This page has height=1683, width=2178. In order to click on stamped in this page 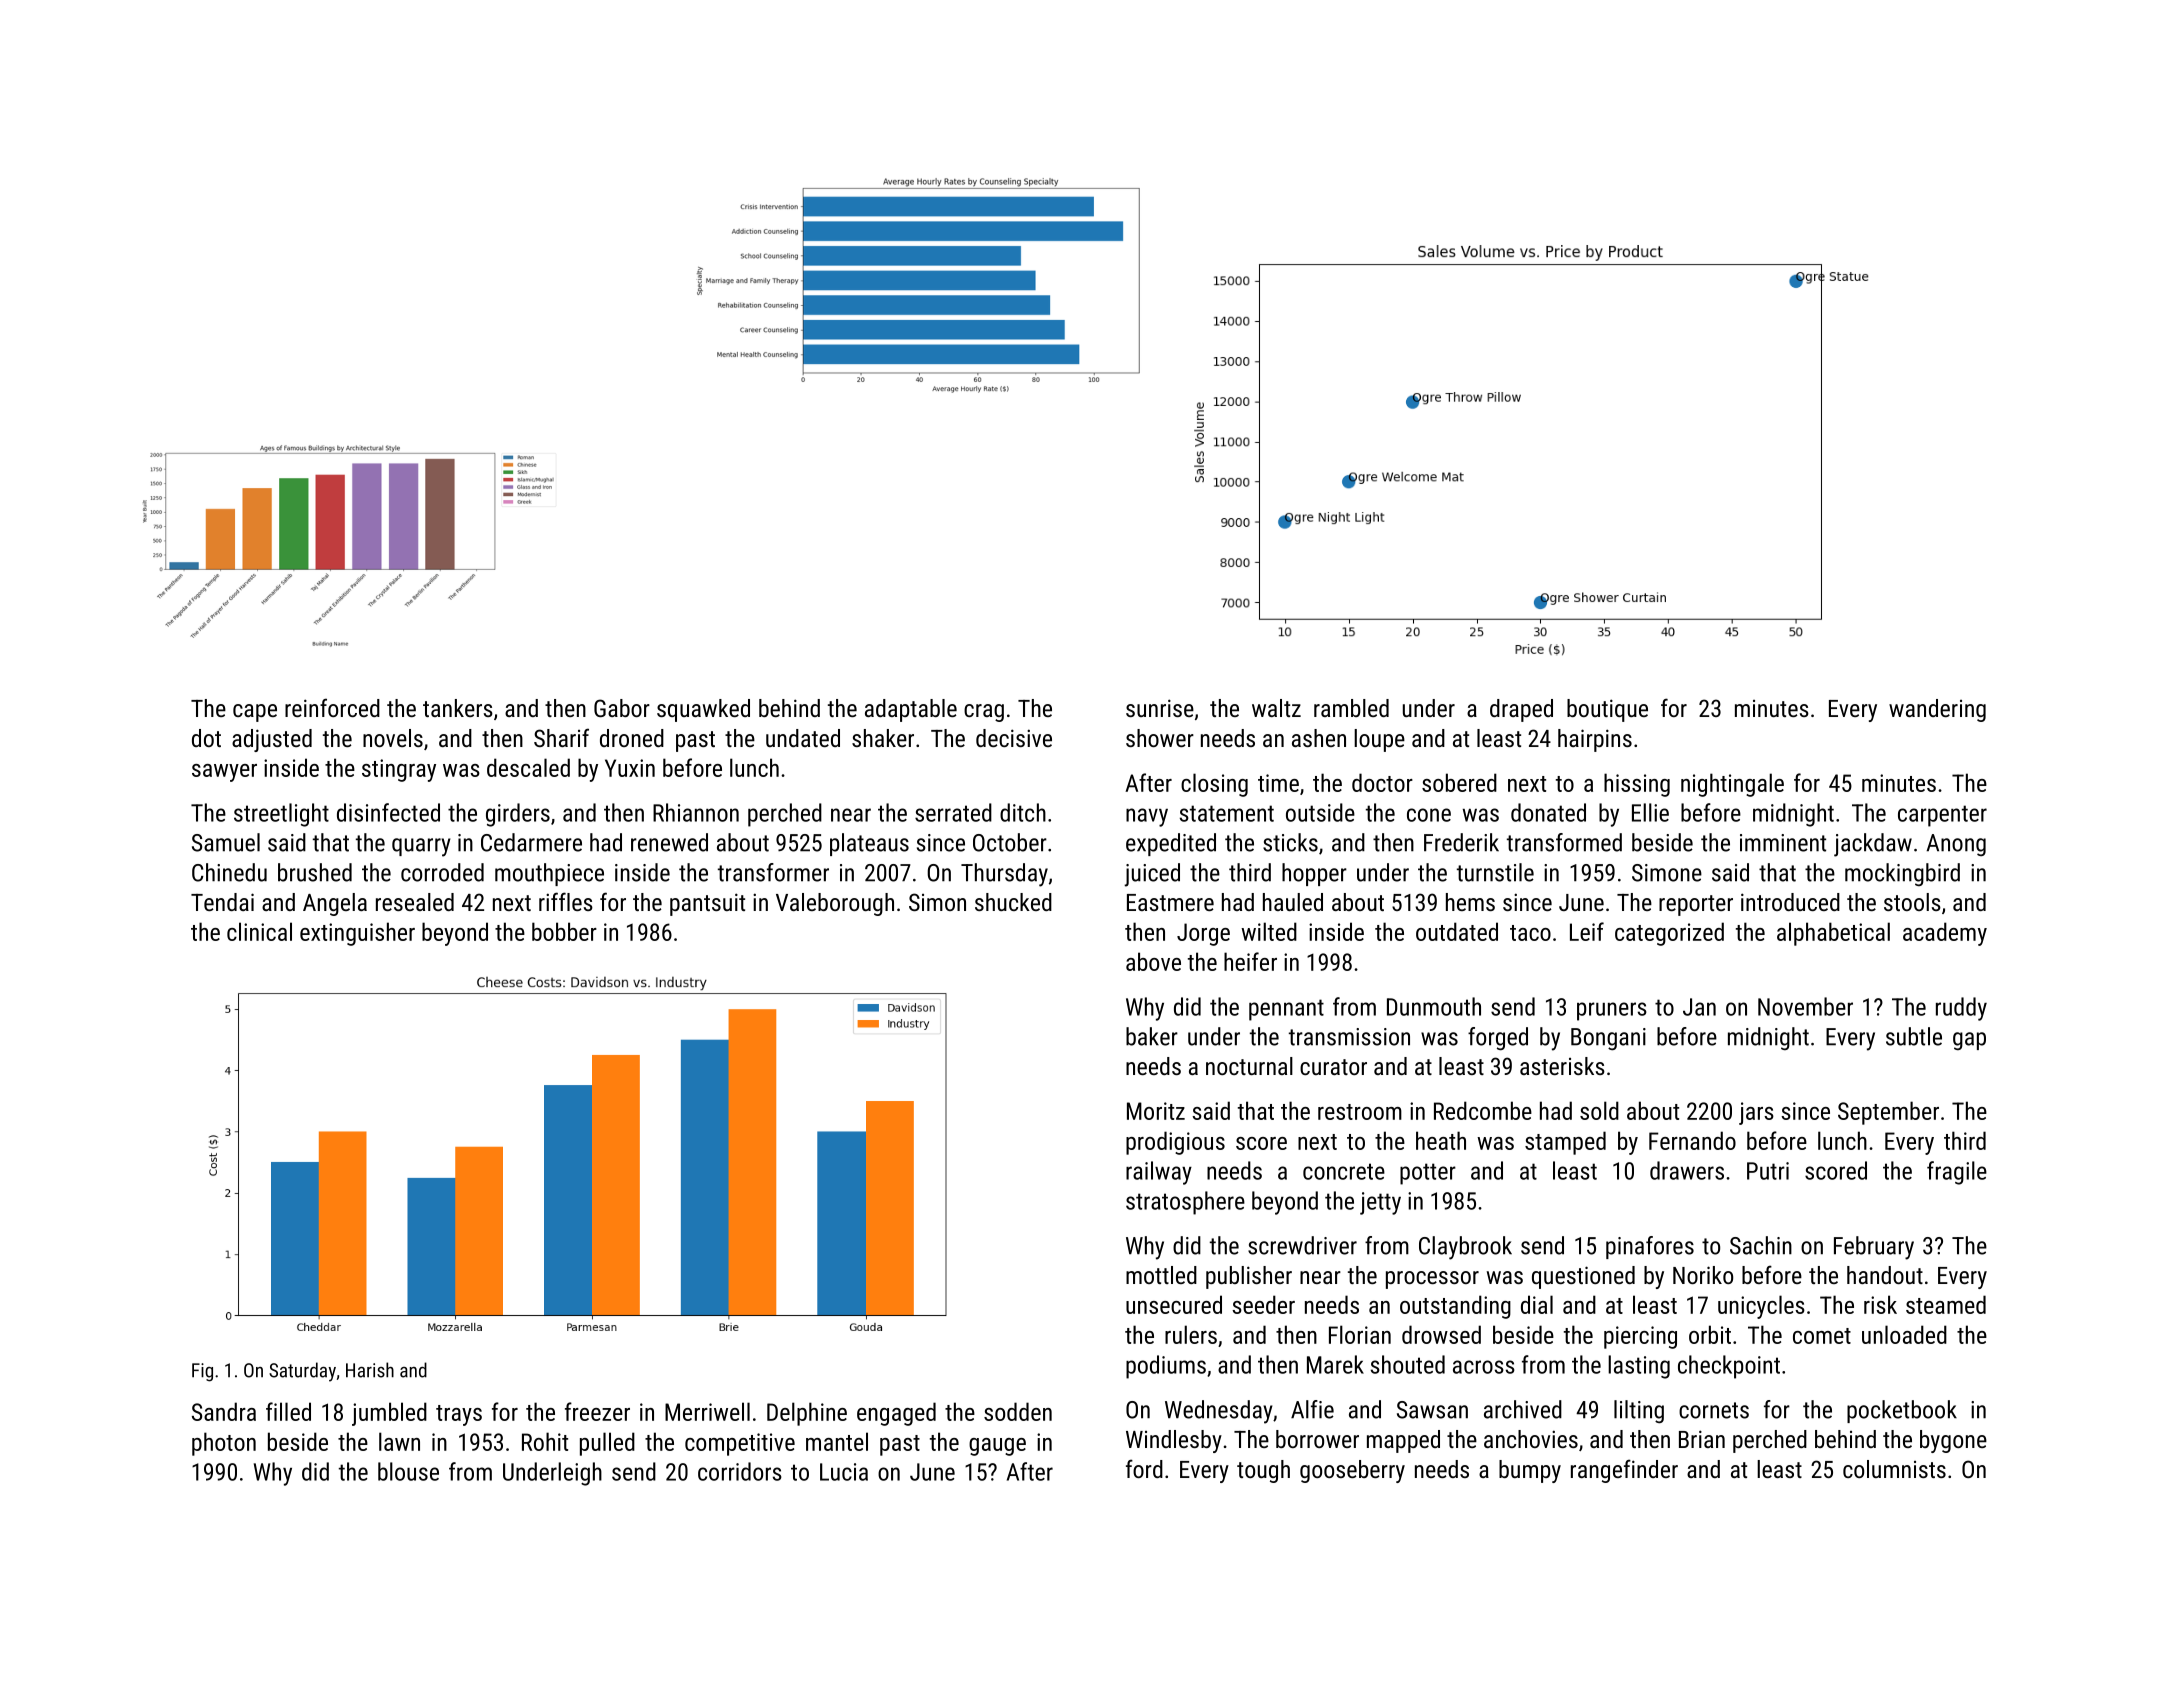, I will do `click(1565, 1143)`.
